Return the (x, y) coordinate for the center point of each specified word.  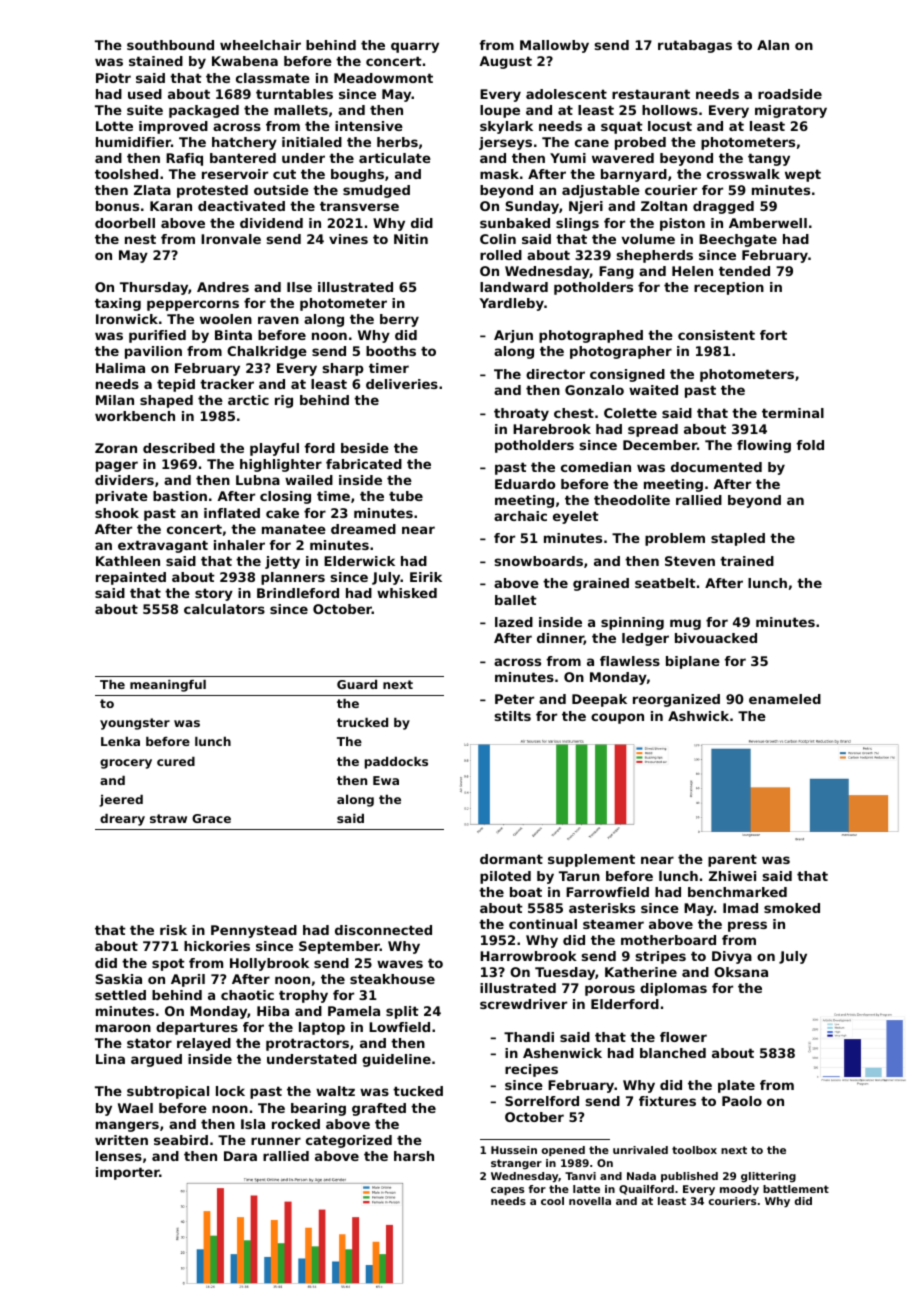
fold (810, 445)
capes (507, 1191)
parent (732, 860)
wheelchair (260, 45)
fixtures (667, 1101)
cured (176, 761)
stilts (513, 716)
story (214, 594)
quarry (415, 47)
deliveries (402, 384)
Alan (773, 45)
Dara (240, 1156)
